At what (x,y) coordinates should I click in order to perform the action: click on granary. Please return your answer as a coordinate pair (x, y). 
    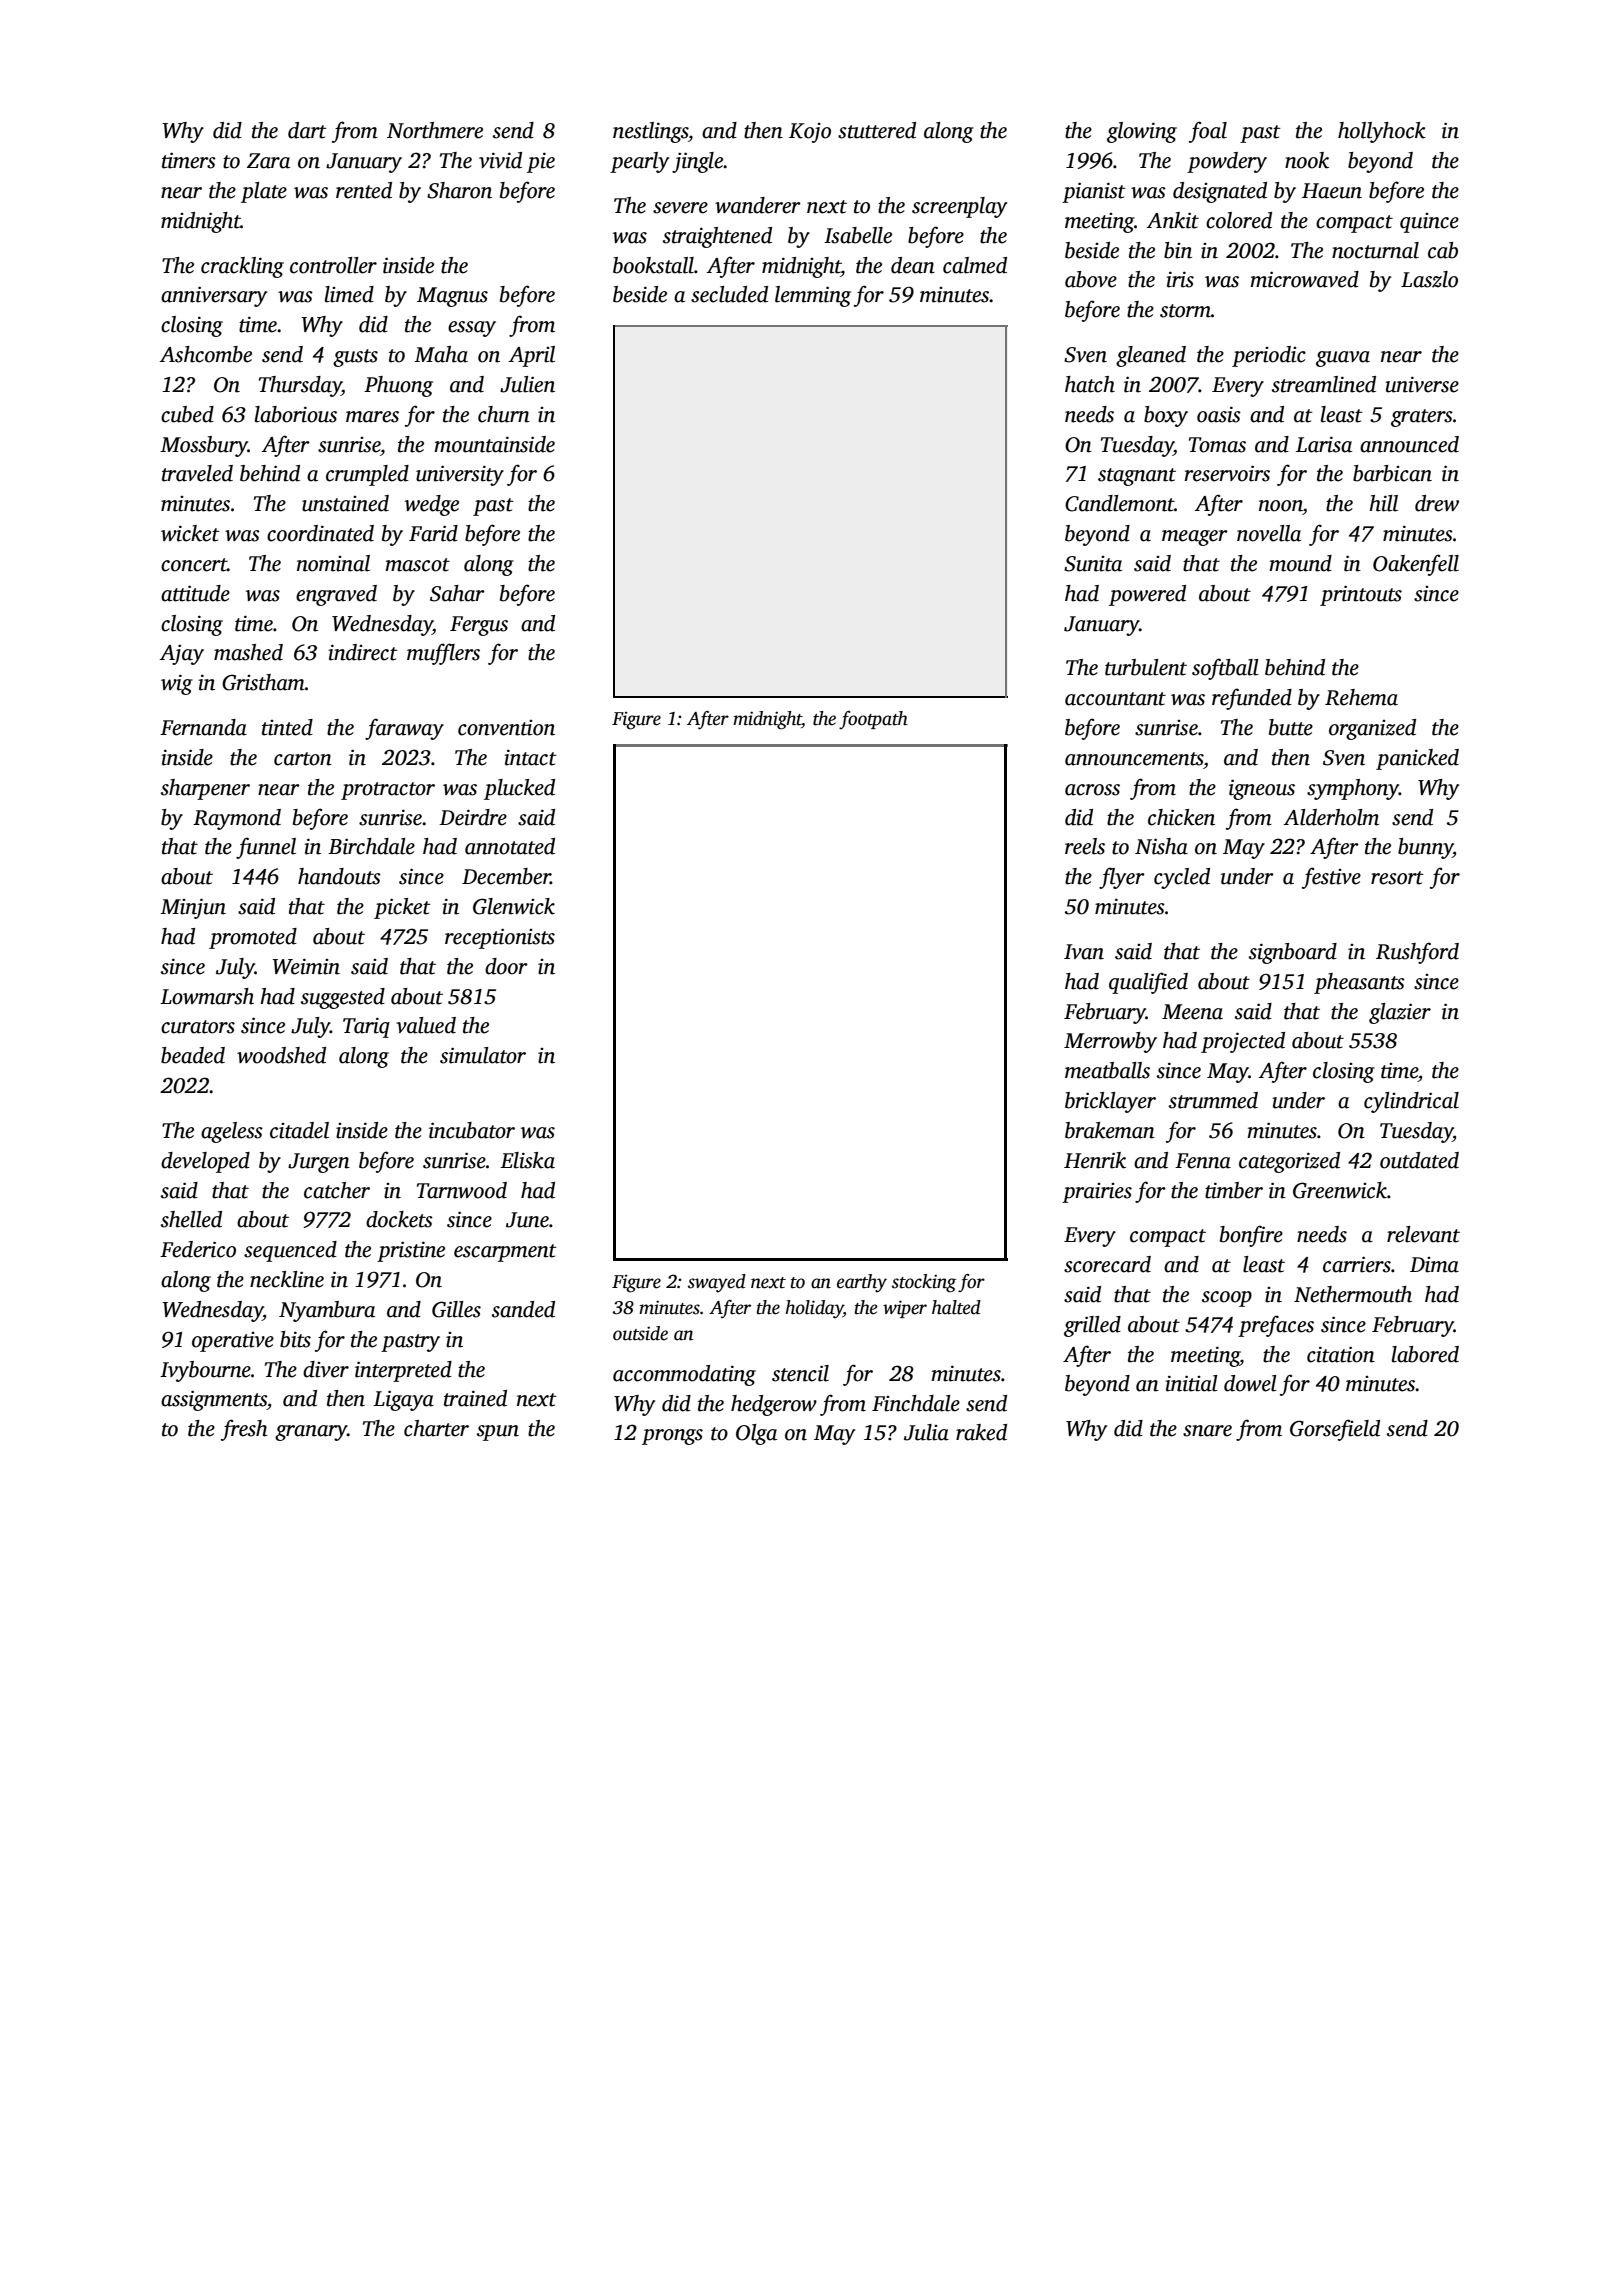
    Looking at the image, I should click on (311, 1433).
